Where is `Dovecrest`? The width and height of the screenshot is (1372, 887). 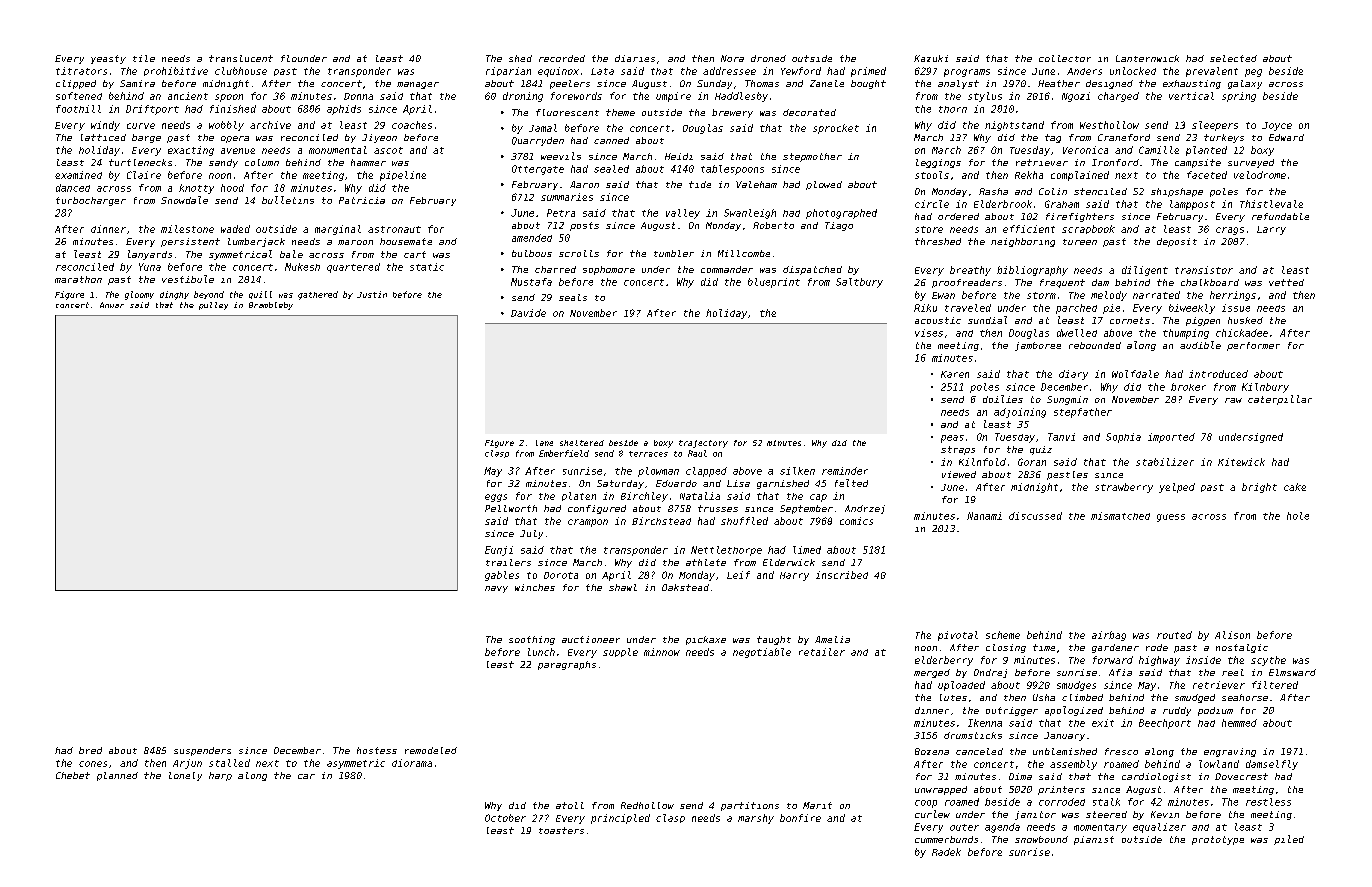 Dovecrest is located at coordinates (1241, 776).
